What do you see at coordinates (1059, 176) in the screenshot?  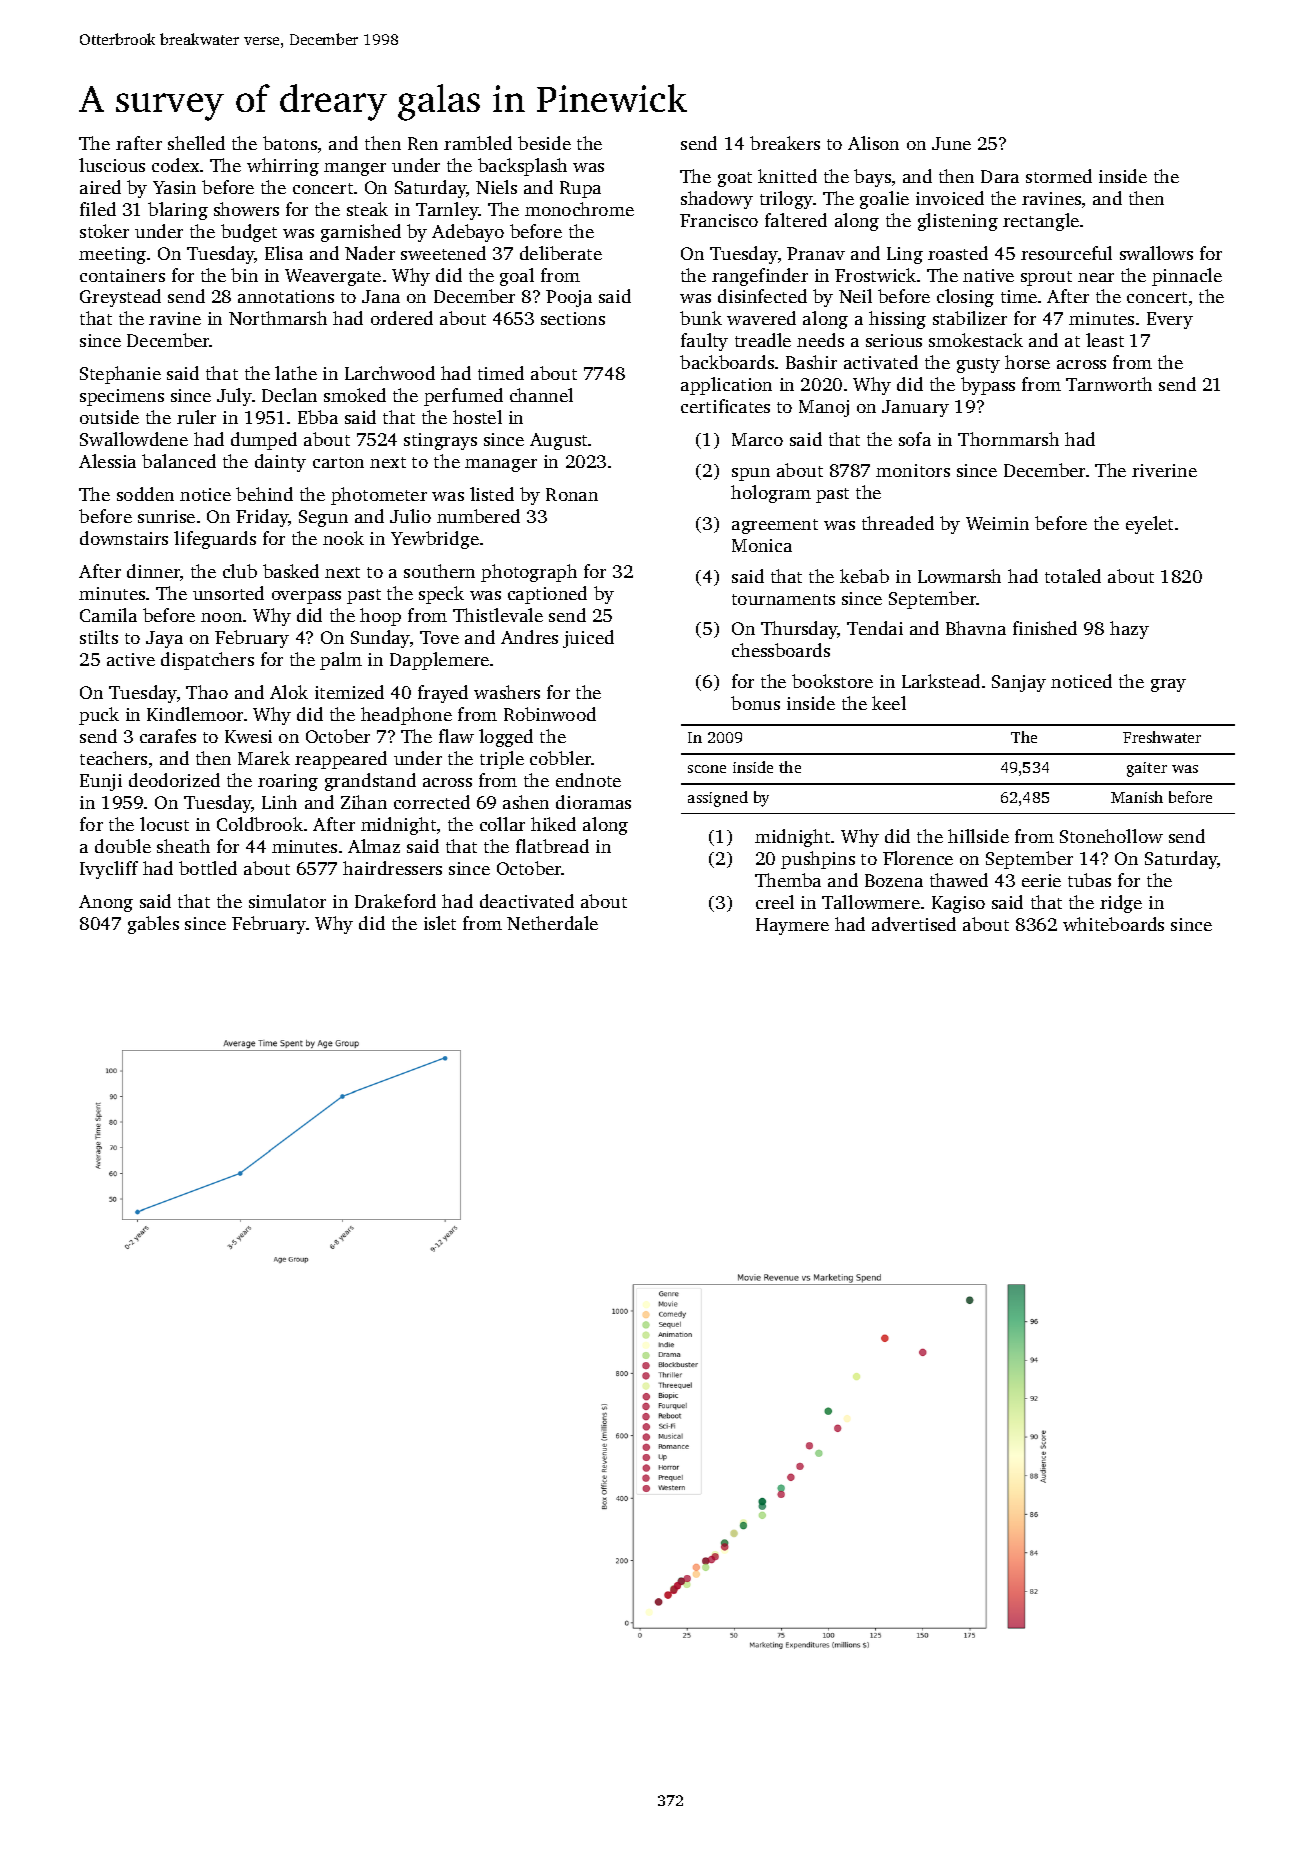 I see `stormed` at bounding box center [1059, 176].
